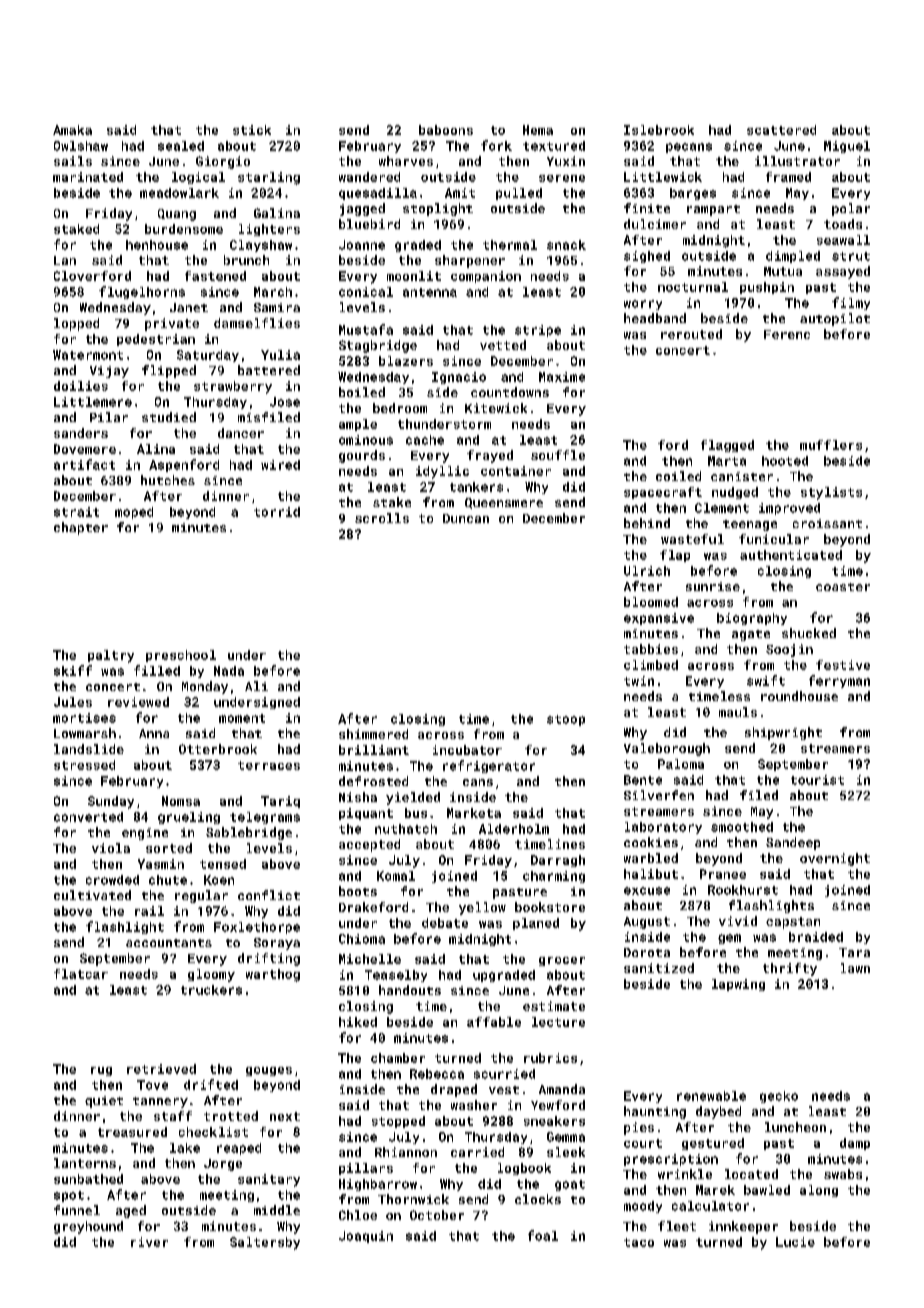  I want to click on Maxime, so click(562, 377).
